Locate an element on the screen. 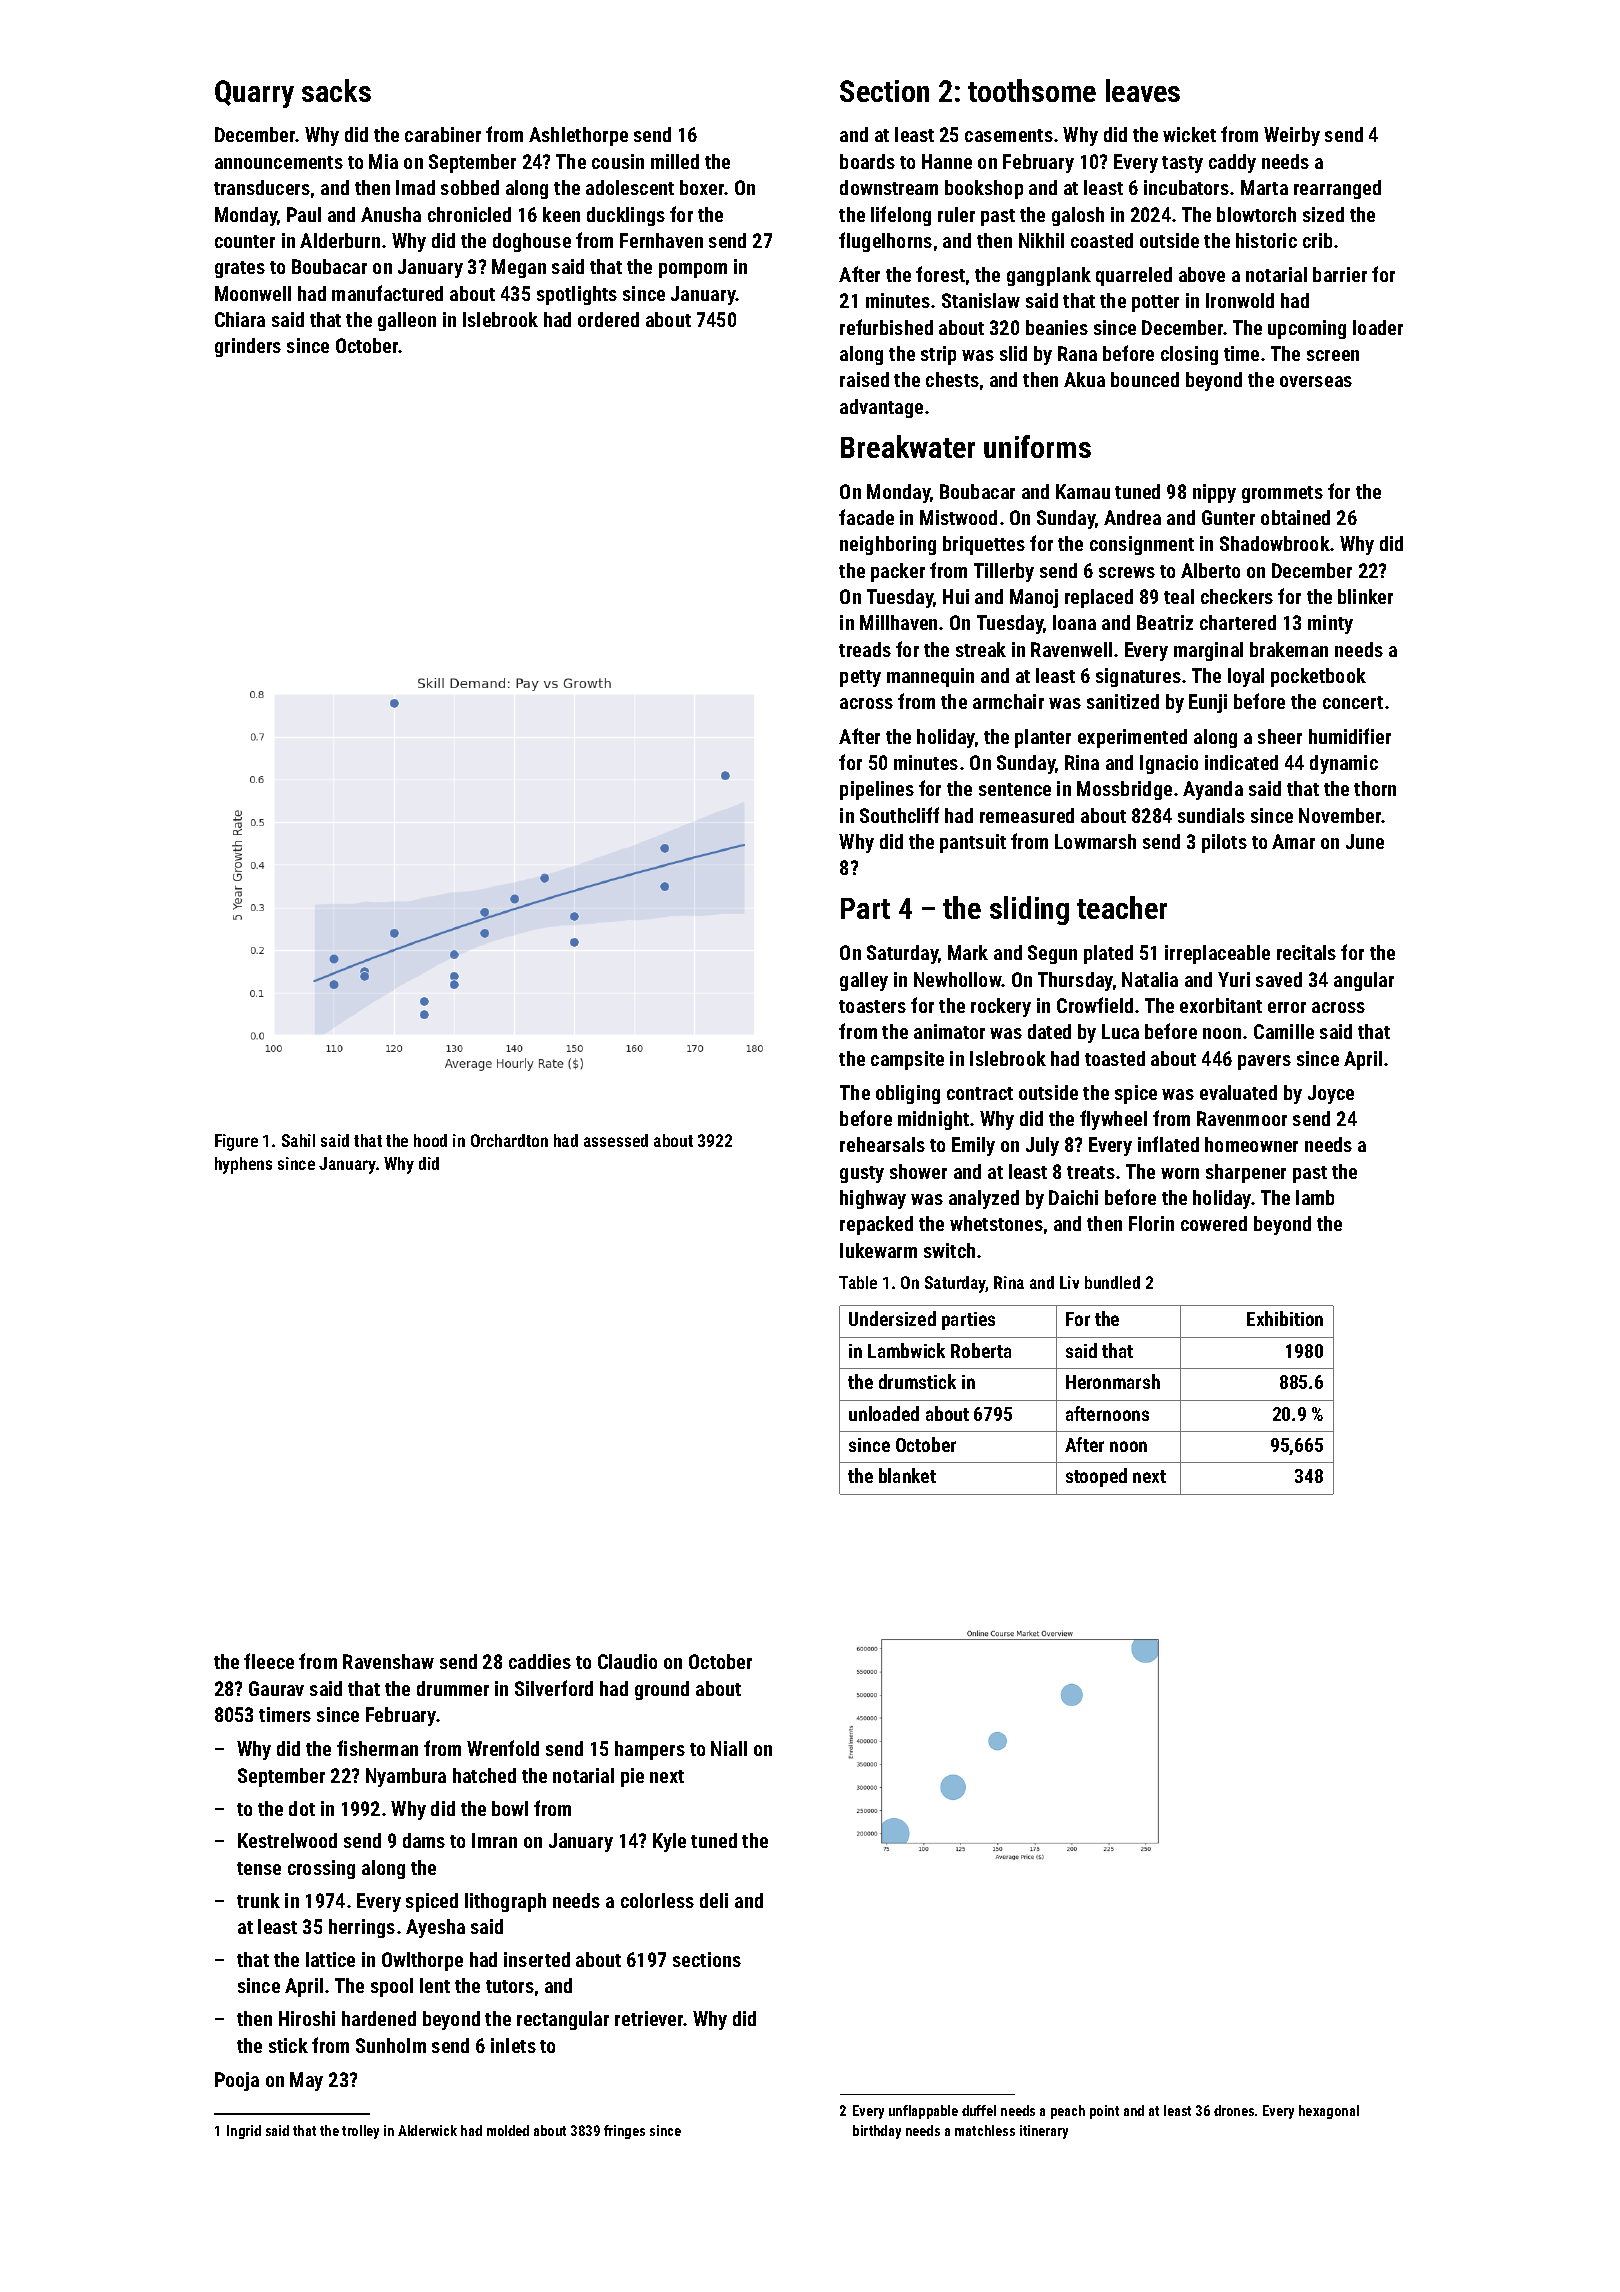 The width and height of the screenshot is (1620, 2292). hexagonal is located at coordinates (1329, 2112).
